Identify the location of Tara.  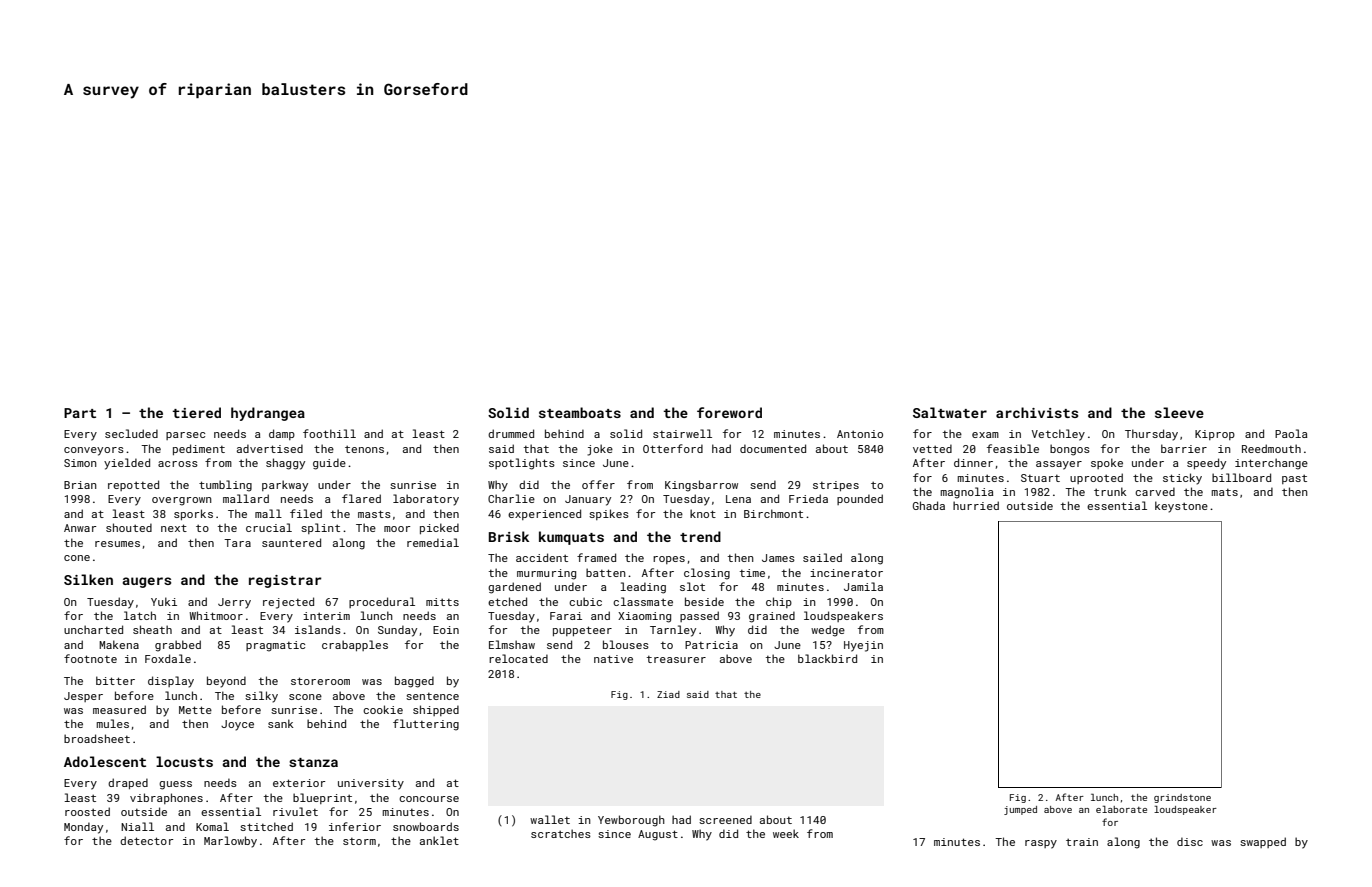
(237, 543).
